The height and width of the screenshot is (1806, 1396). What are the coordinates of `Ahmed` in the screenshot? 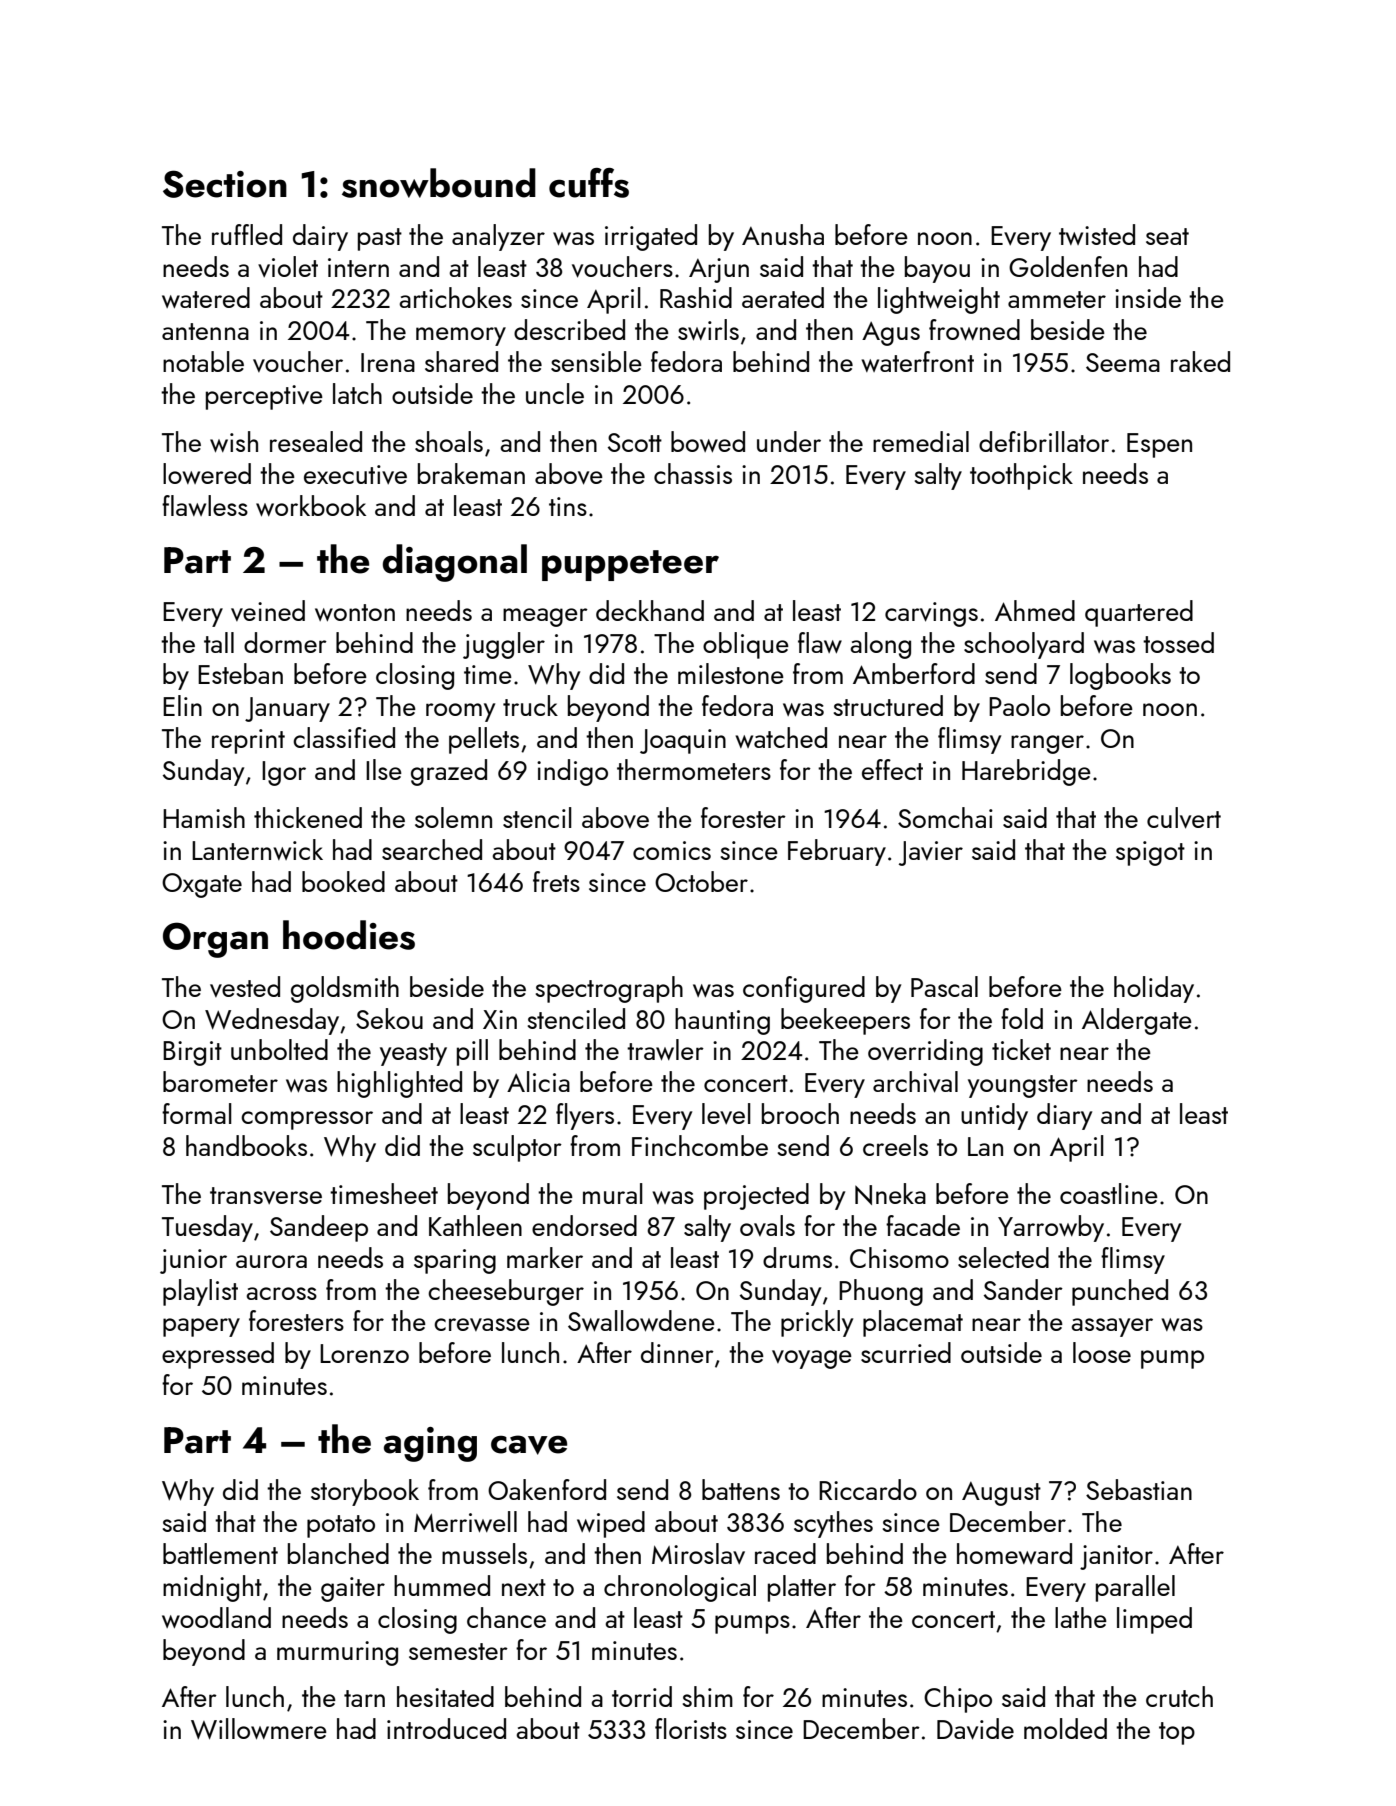 It's located at (1035, 610).
